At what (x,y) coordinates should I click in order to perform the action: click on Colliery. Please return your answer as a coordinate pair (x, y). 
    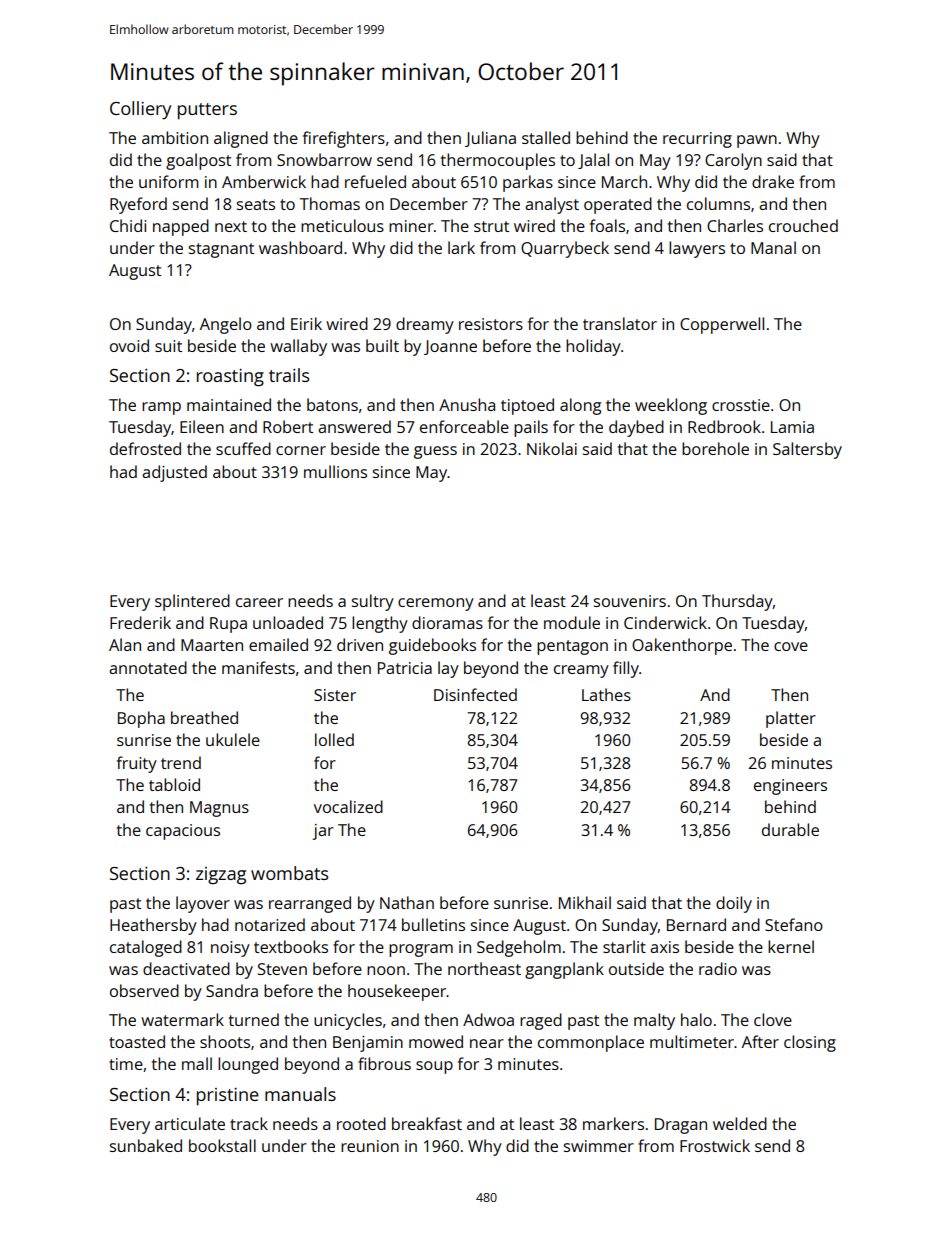
    Looking at the image, I should click on (140, 110).
